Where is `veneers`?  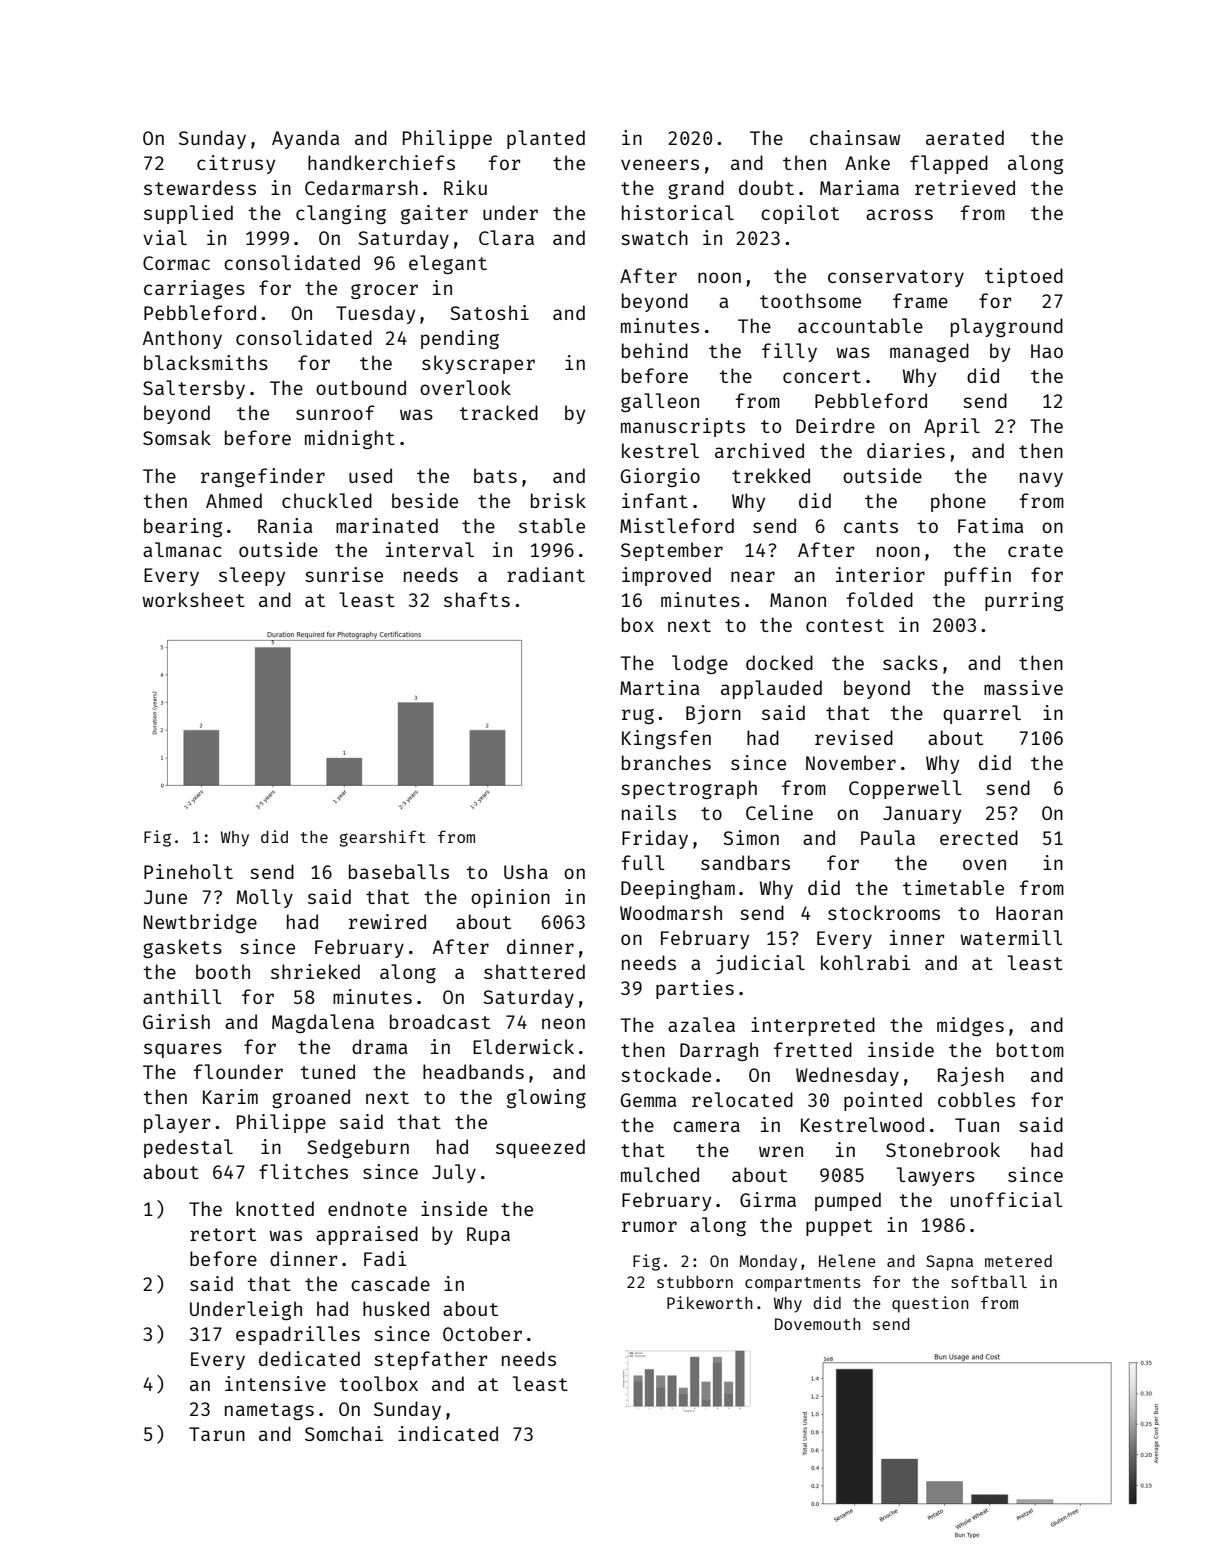
veneers is located at coordinates (660, 164).
